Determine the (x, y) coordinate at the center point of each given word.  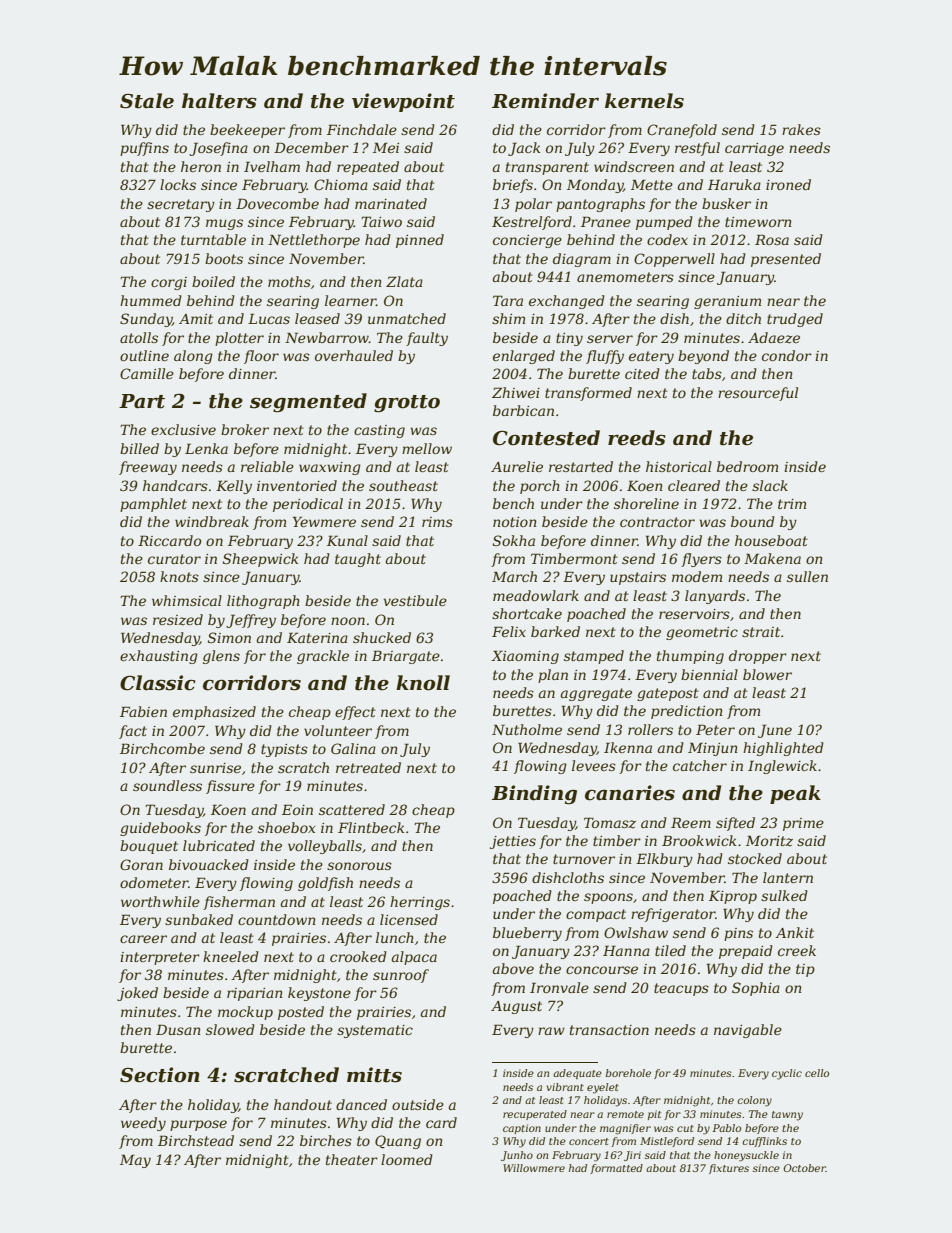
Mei (386, 147)
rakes (801, 129)
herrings (420, 903)
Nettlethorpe (314, 241)
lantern (788, 877)
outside (418, 1104)
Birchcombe (162, 748)
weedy (143, 1124)
